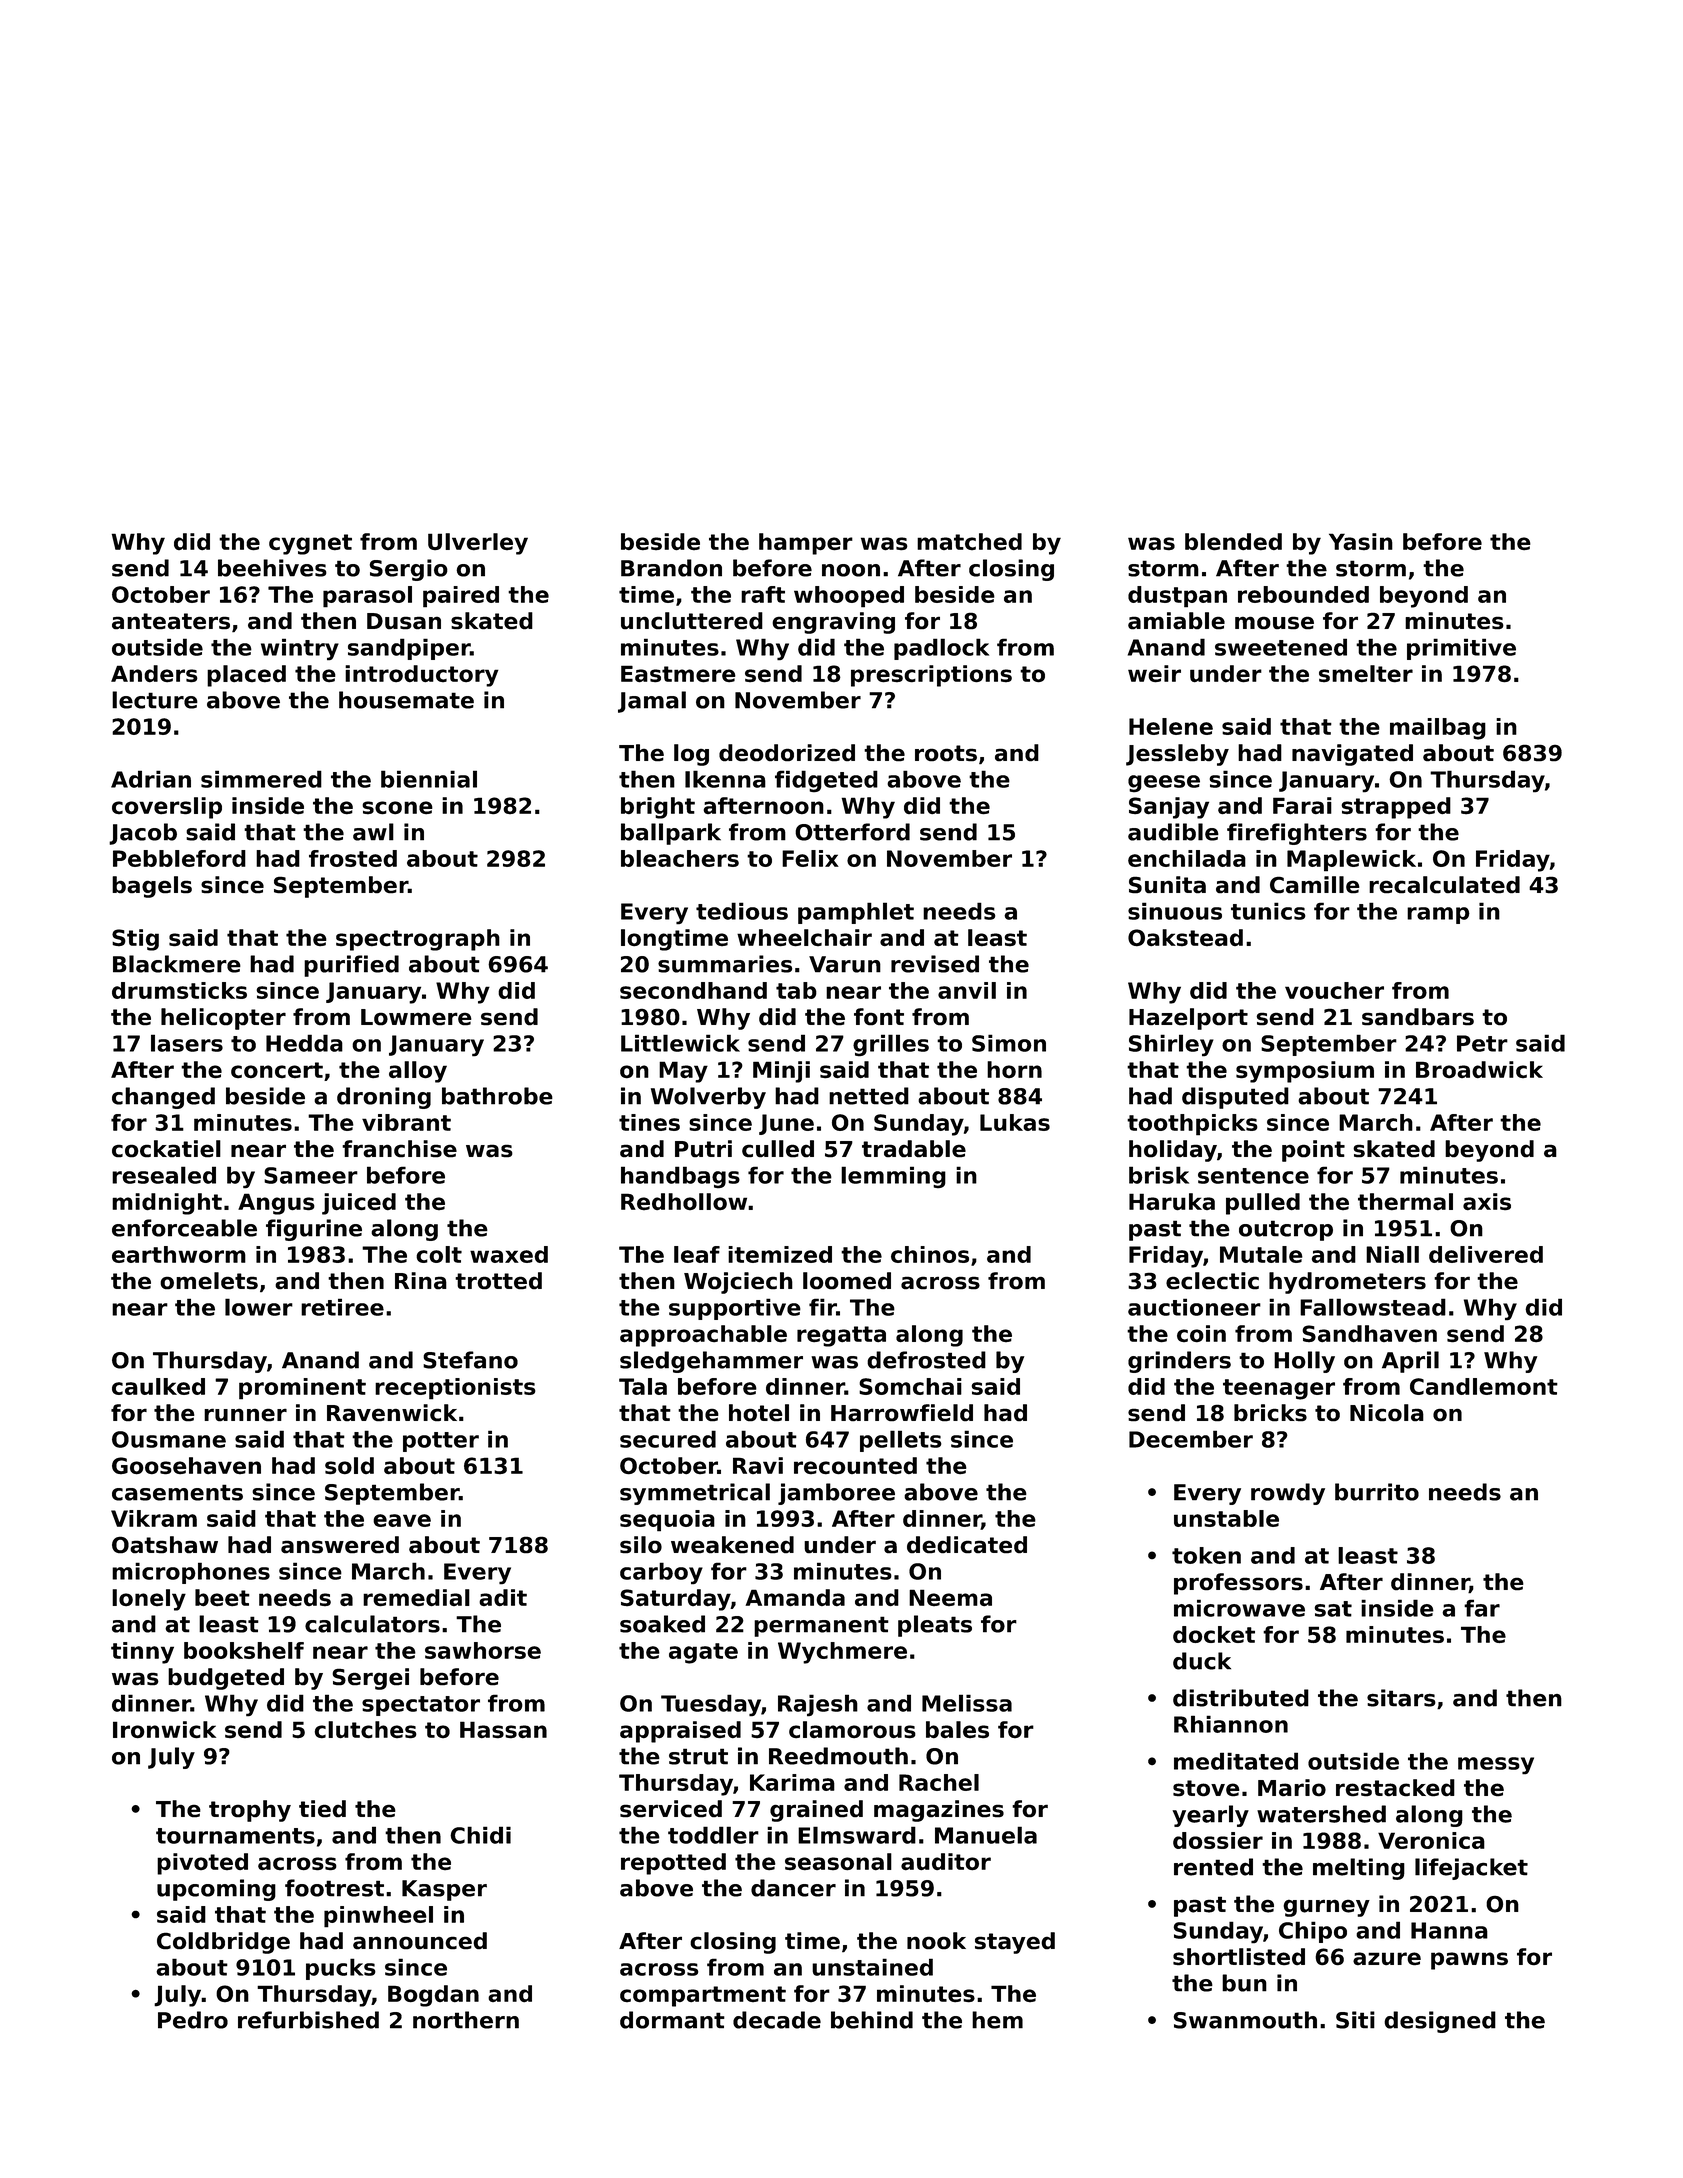 The width and height of the image is (1683, 2178). What do you see at coordinates (193, 2020) in the image?
I see `Pedro` at bounding box center [193, 2020].
